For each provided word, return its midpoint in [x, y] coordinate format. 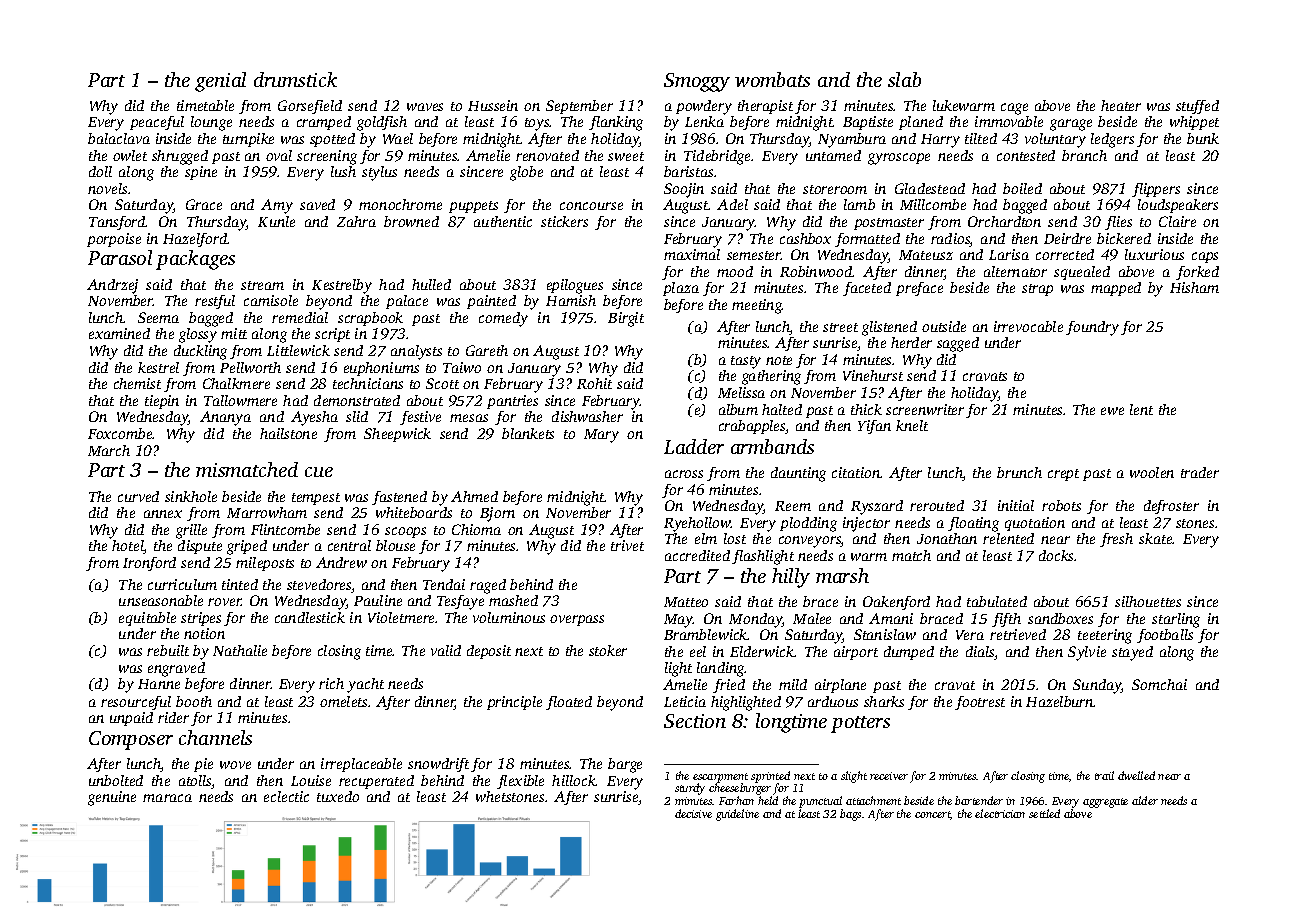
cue [319, 472]
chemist [137, 383]
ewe [1112, 411]
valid [446, 650]
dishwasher [587, 416]
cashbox [805, 238]
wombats [772, 79]
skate [1156, 538]
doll [100, 171]
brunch [1019, 472]
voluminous [509, 617]
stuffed [1197, 107]
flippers [1156, 190]
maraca [167, 798]
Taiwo [462, 367]
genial [220, 82]
